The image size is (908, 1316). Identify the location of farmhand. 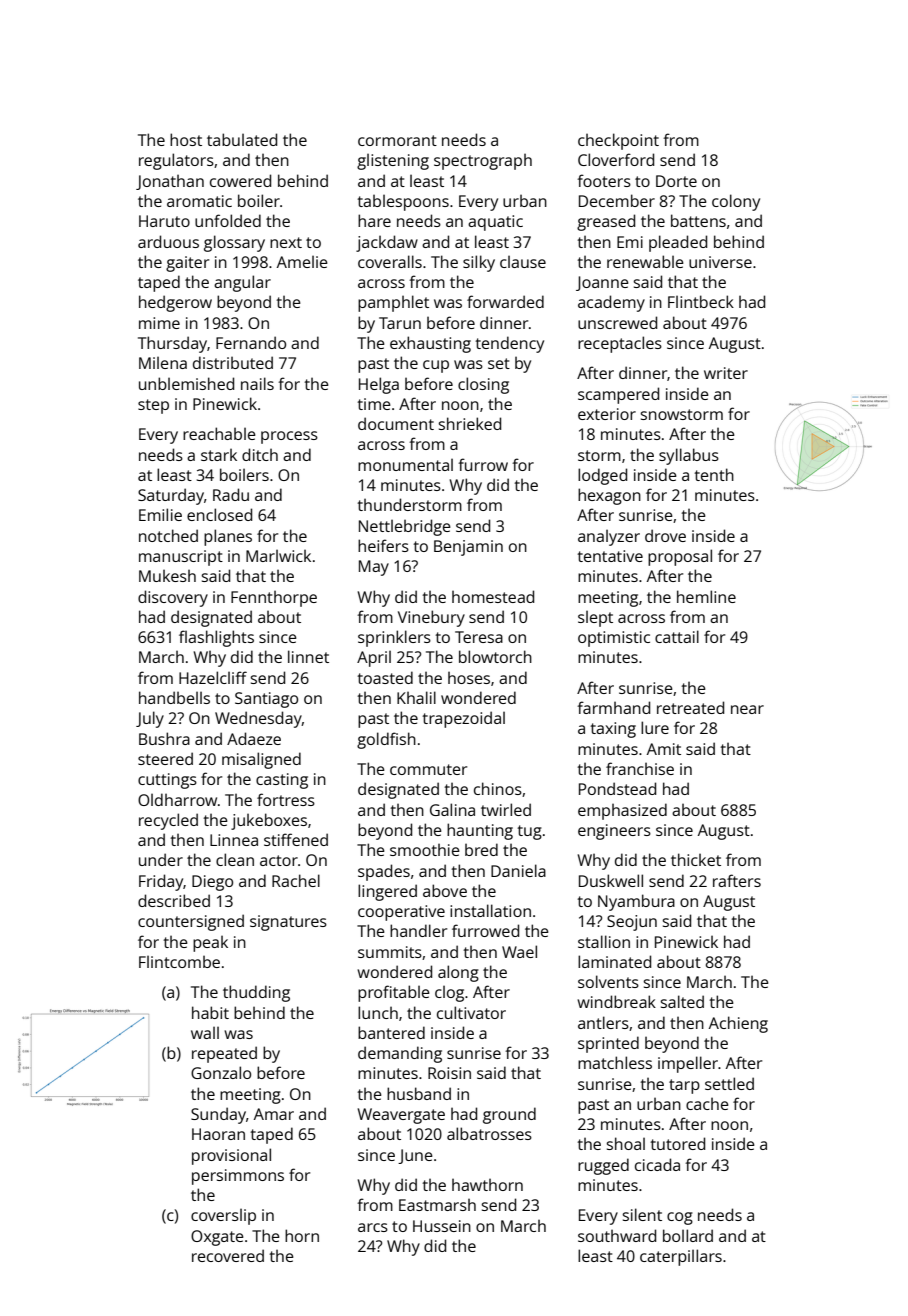
(613, 707).
